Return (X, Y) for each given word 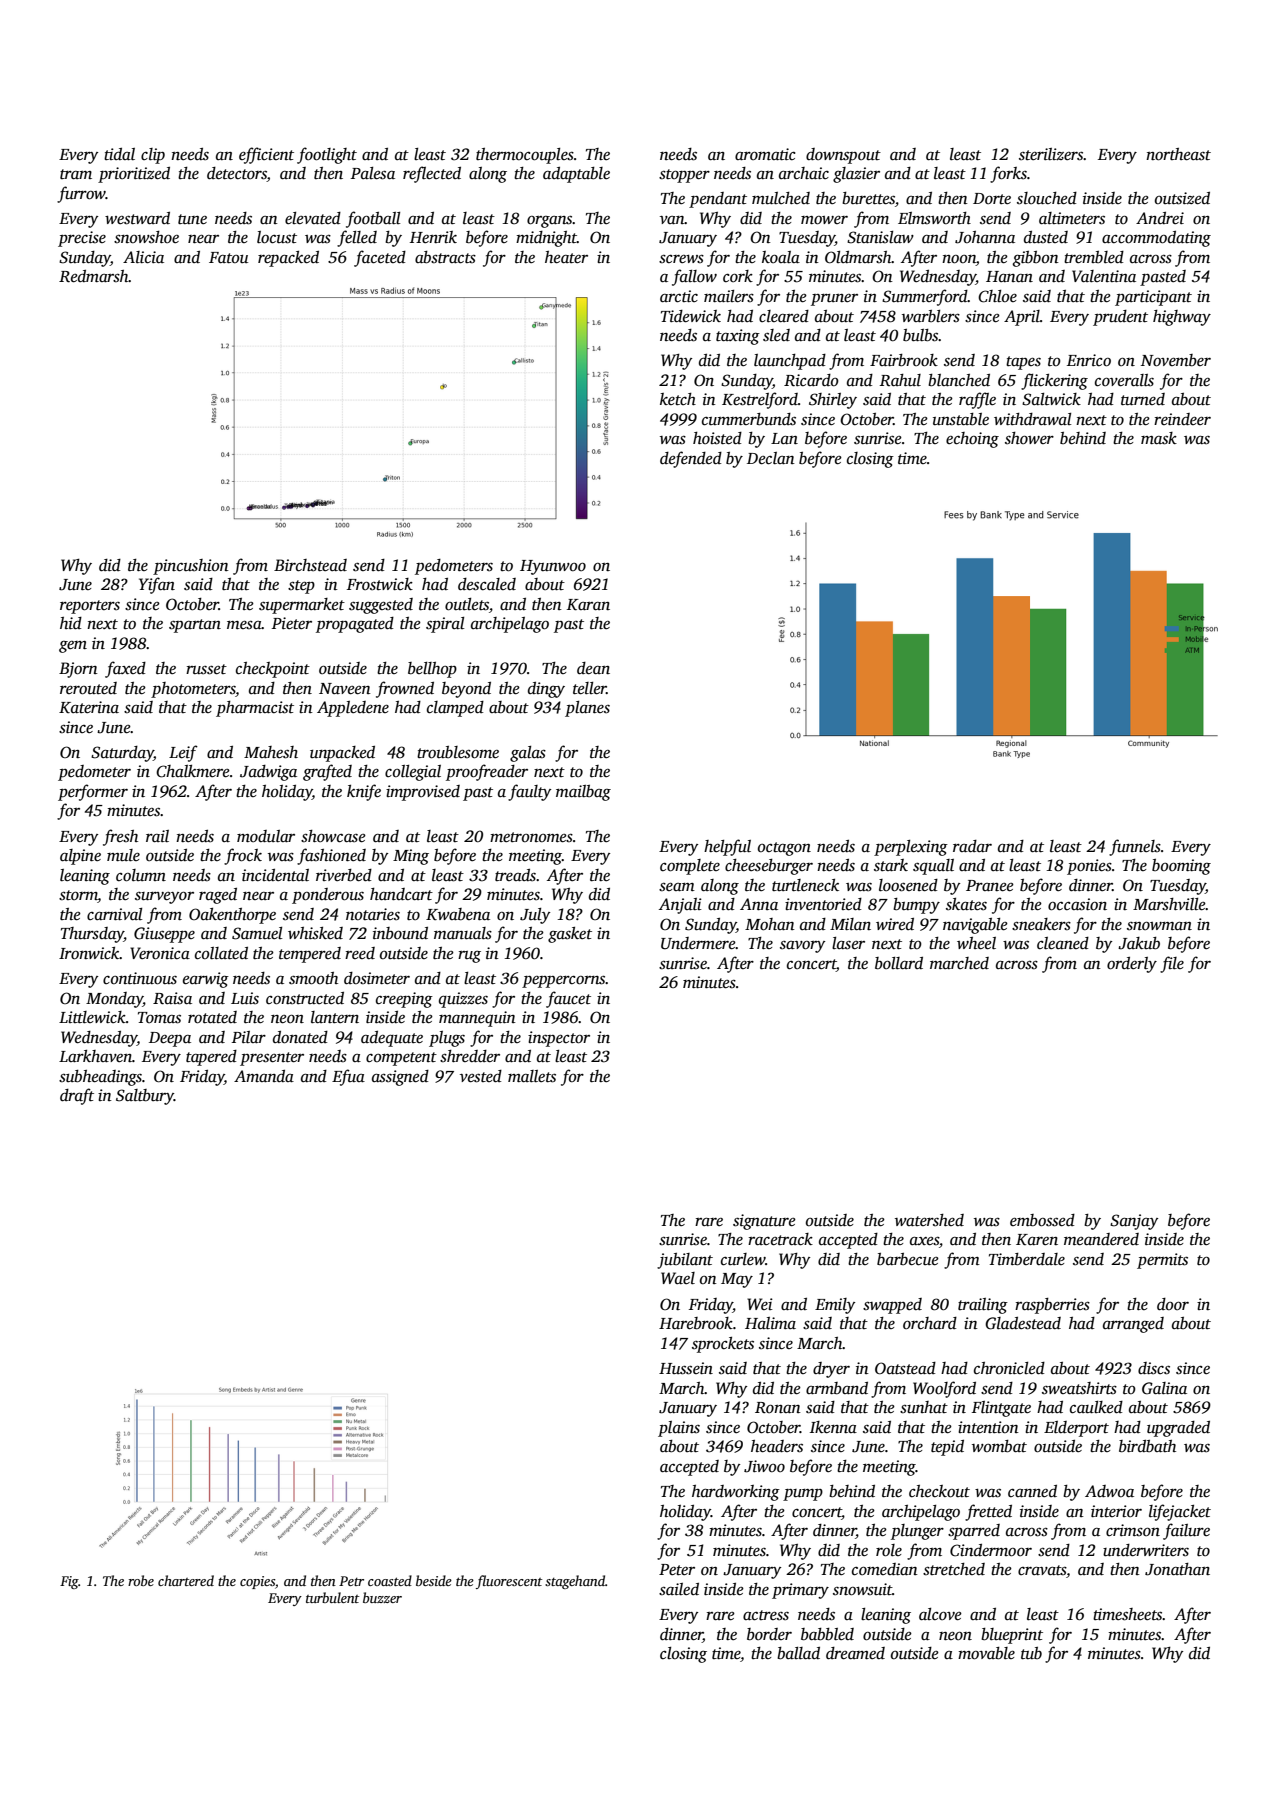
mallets (532, 1076)
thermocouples (525, 156)
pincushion (191, 567)
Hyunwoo (553, 567)
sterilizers (1051, 154)
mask (1159, 438)
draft (77, 1096)
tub (1031, 1653)
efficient (266, 155)
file (1172, 964)
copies (257, 1582)
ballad (798, 1653)
